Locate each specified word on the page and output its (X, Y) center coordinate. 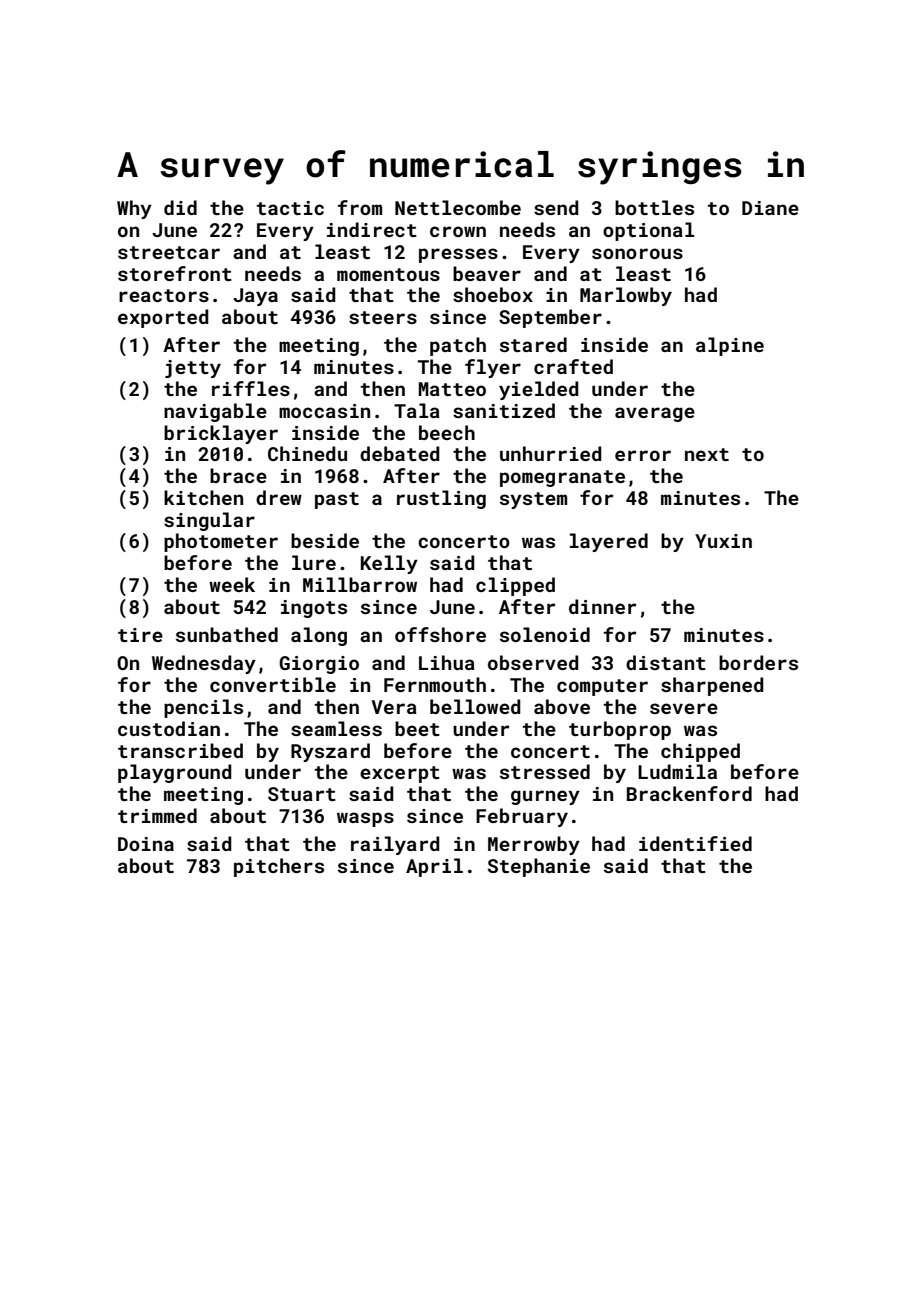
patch (458, 346)
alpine (730, 346)
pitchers (279, 867)
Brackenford (689, 793)
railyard (395, 845)
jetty (193, 369)
